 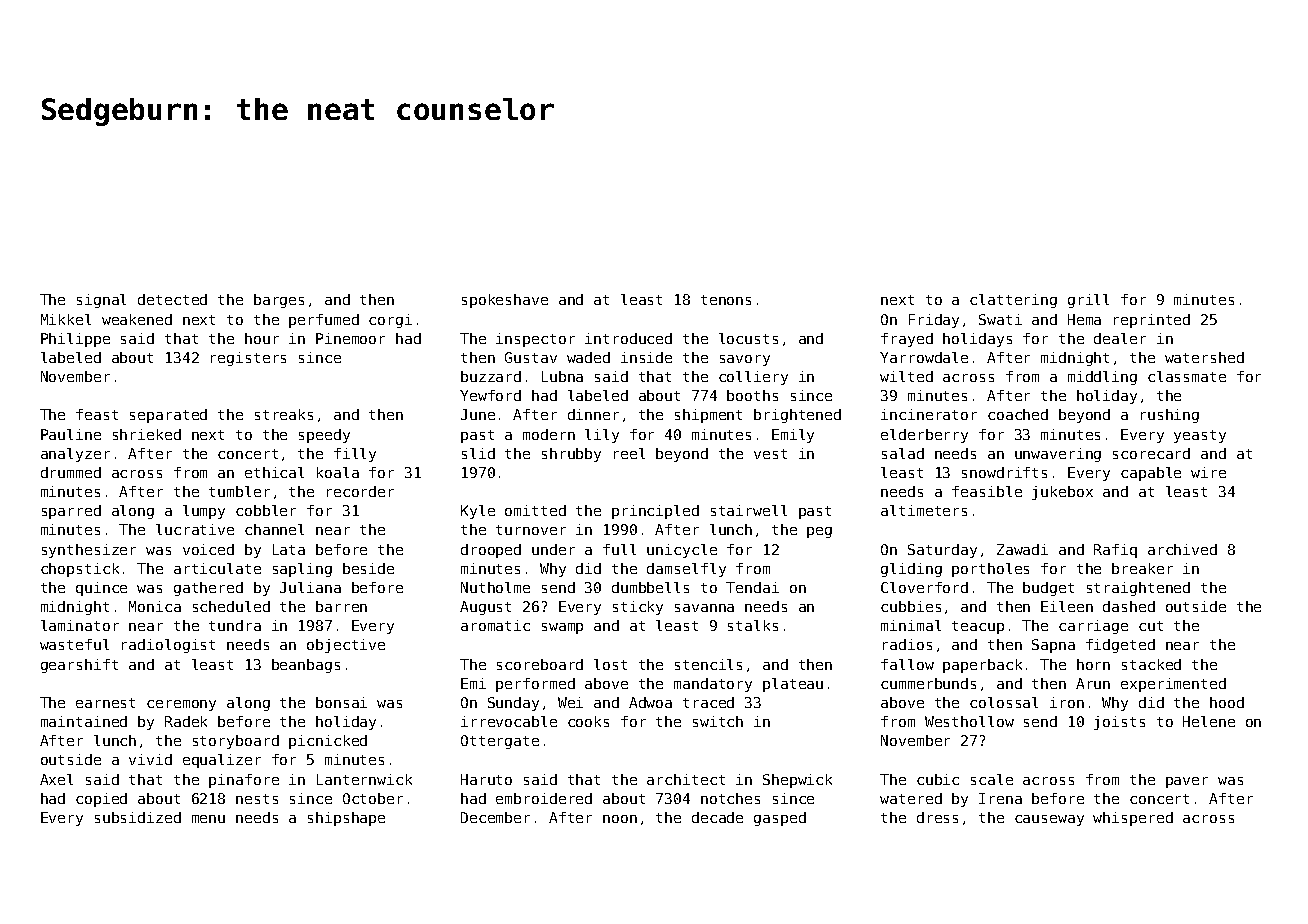 What do you see at coordinates (75, 340) in the screenshot?
I see `Philippe` at bounding box center [75, 340].
